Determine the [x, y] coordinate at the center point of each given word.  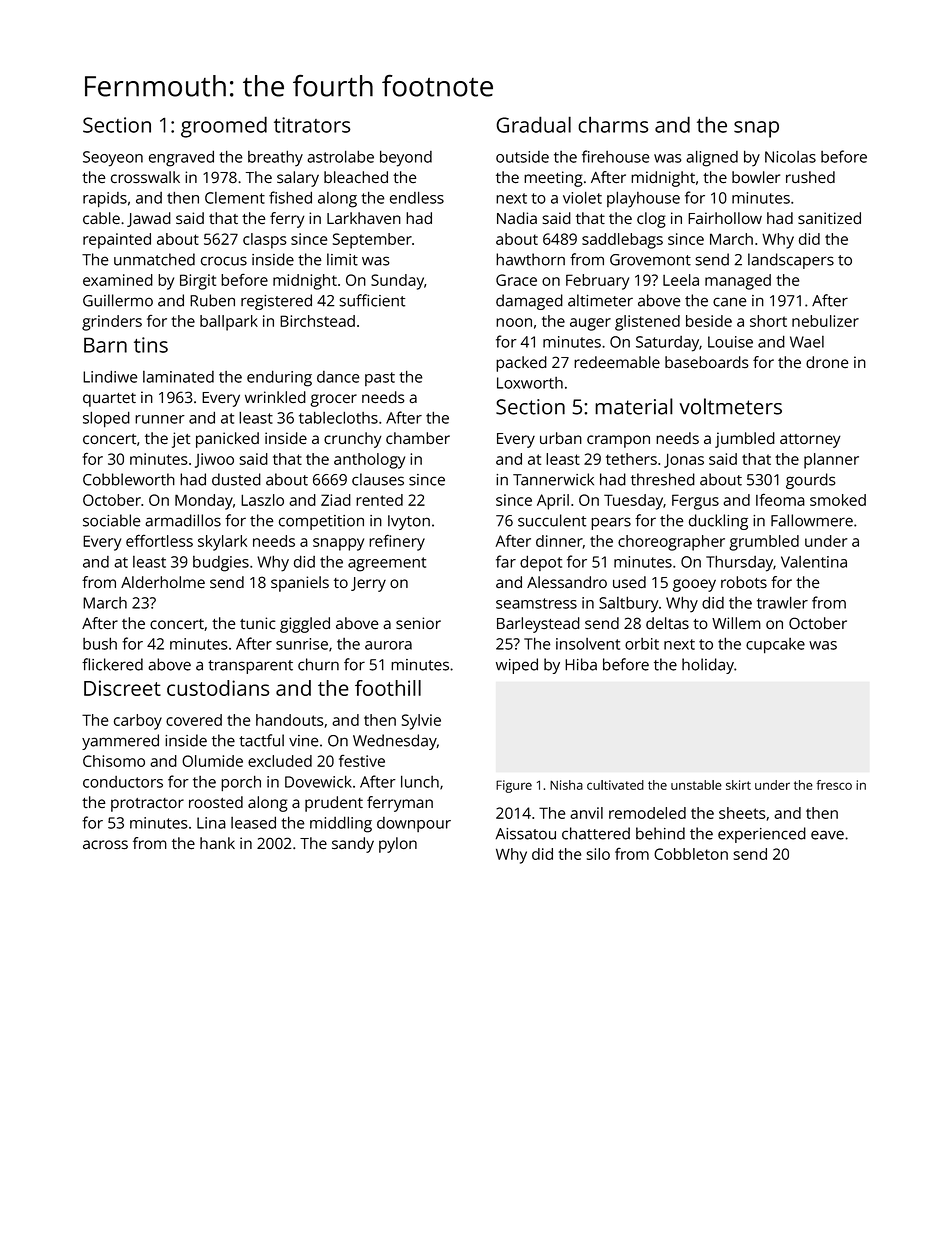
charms [613, 124]
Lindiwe [110, 376]
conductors [123, 782]
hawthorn [530, 259]
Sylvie [421, 722]
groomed [224, 127]
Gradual [533, 124]
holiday [708, 666]
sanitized [829, 218]
